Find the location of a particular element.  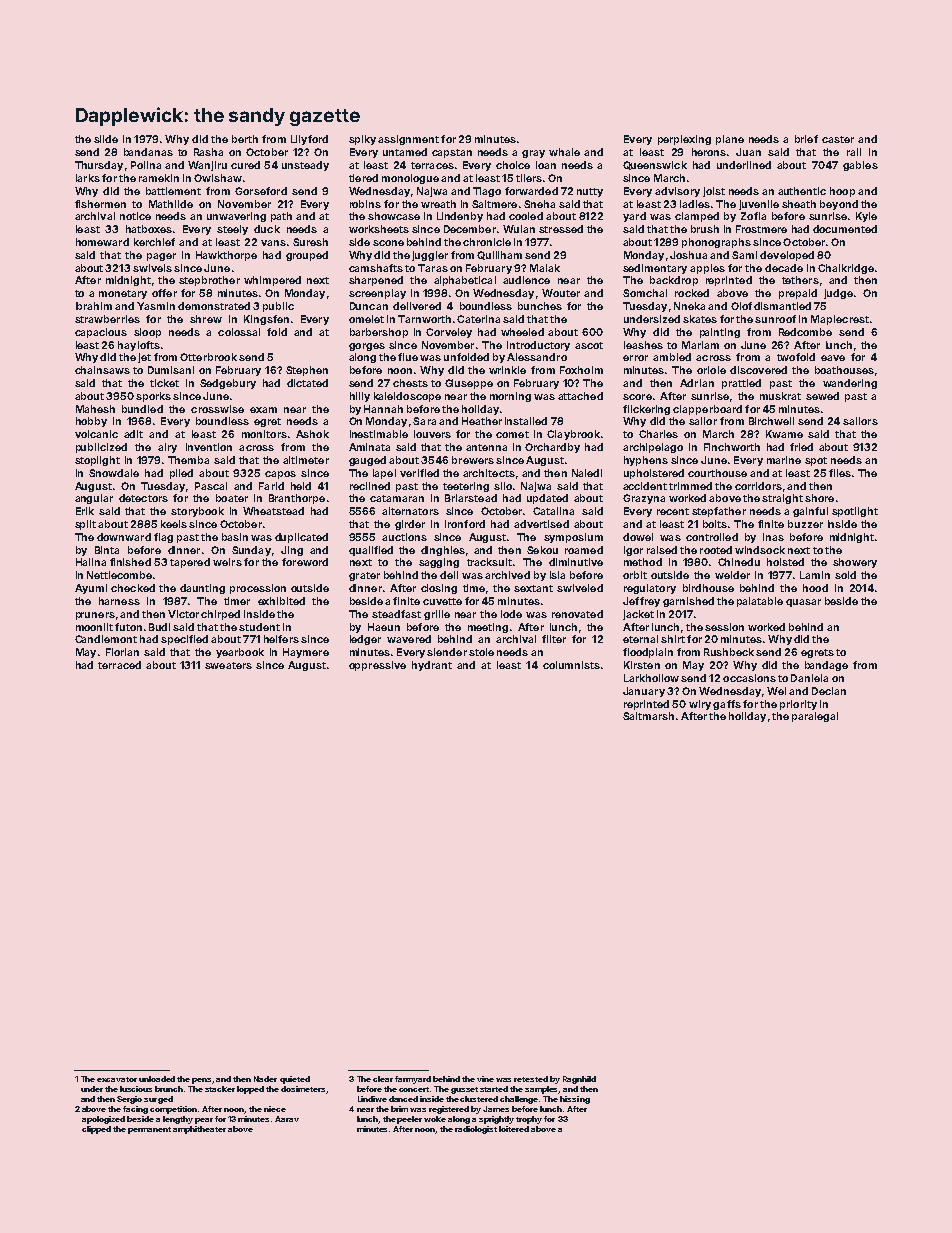

fishermen is located at coordinates (100, 204).
